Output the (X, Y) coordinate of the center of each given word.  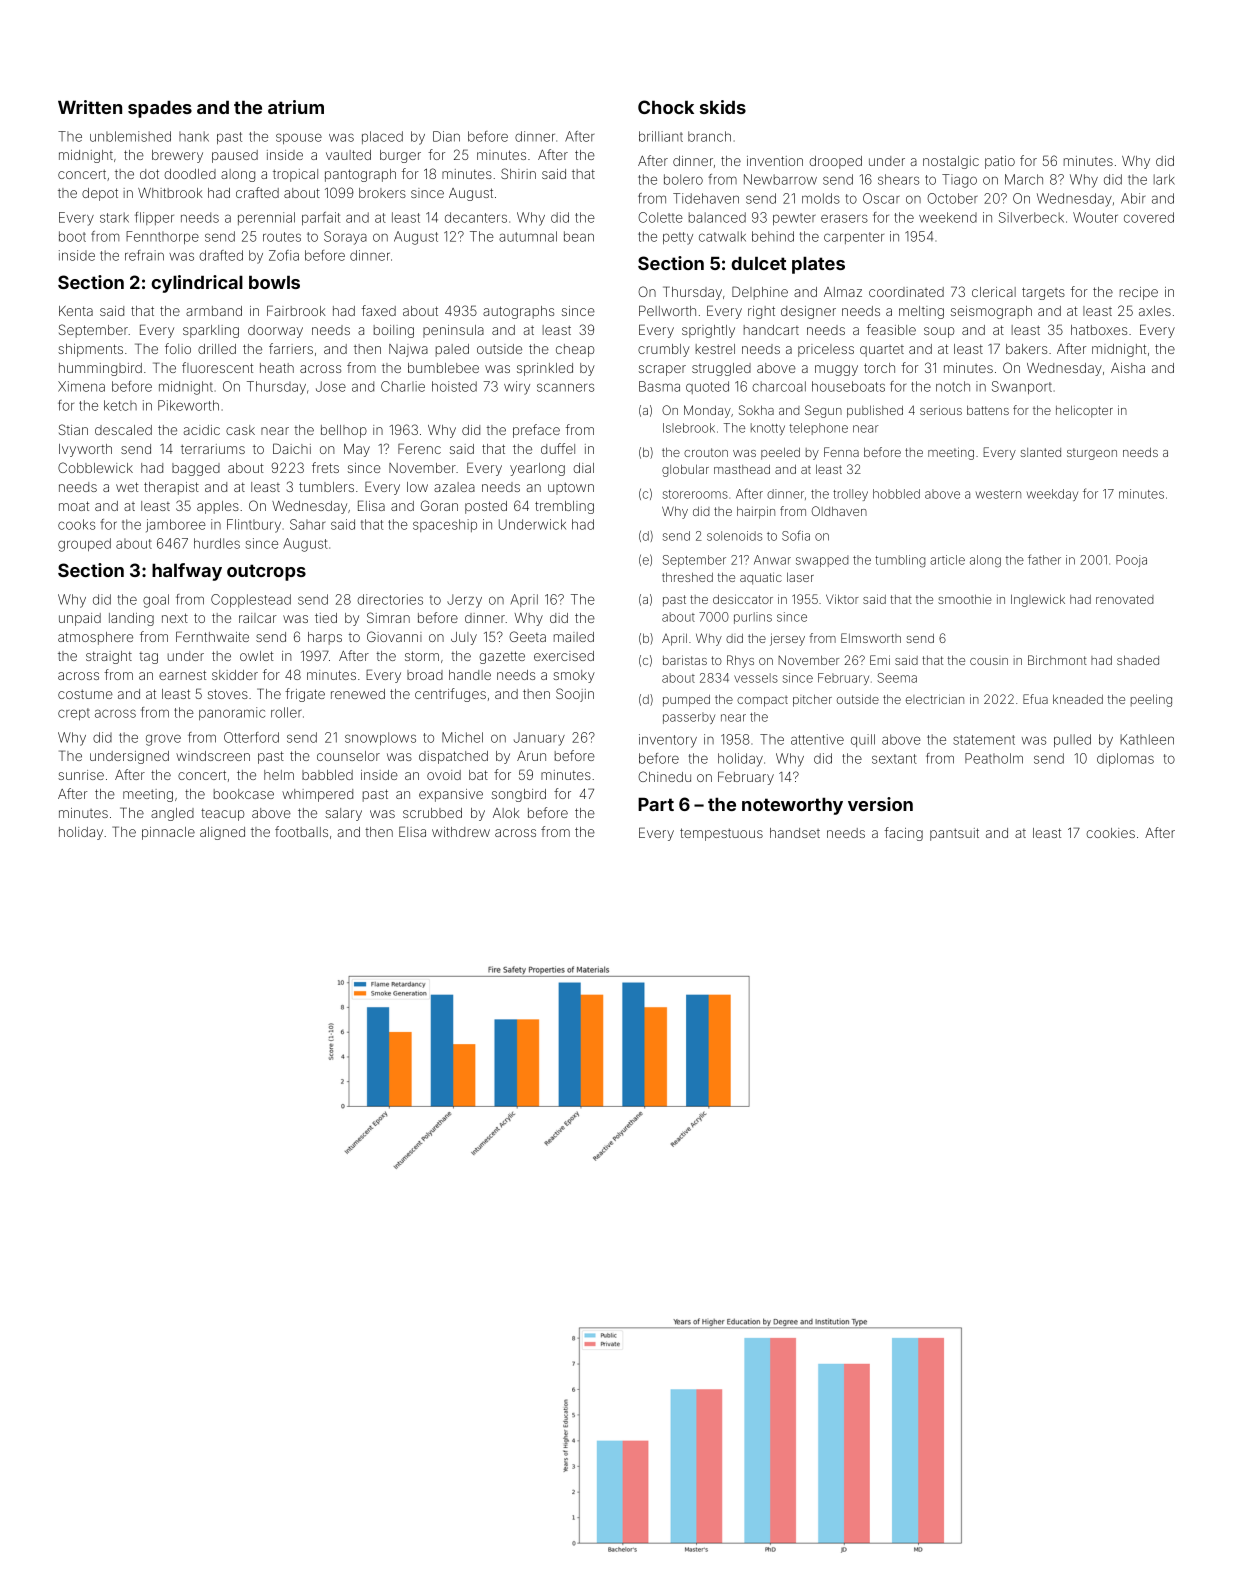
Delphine (760, 293)
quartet (882, 351)
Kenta (76, 311)
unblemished (130, 136)
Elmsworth (871, 638)
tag (148, 658)
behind (773, 236)
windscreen (213, 756)
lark (1164, 179)
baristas (685, 660)
